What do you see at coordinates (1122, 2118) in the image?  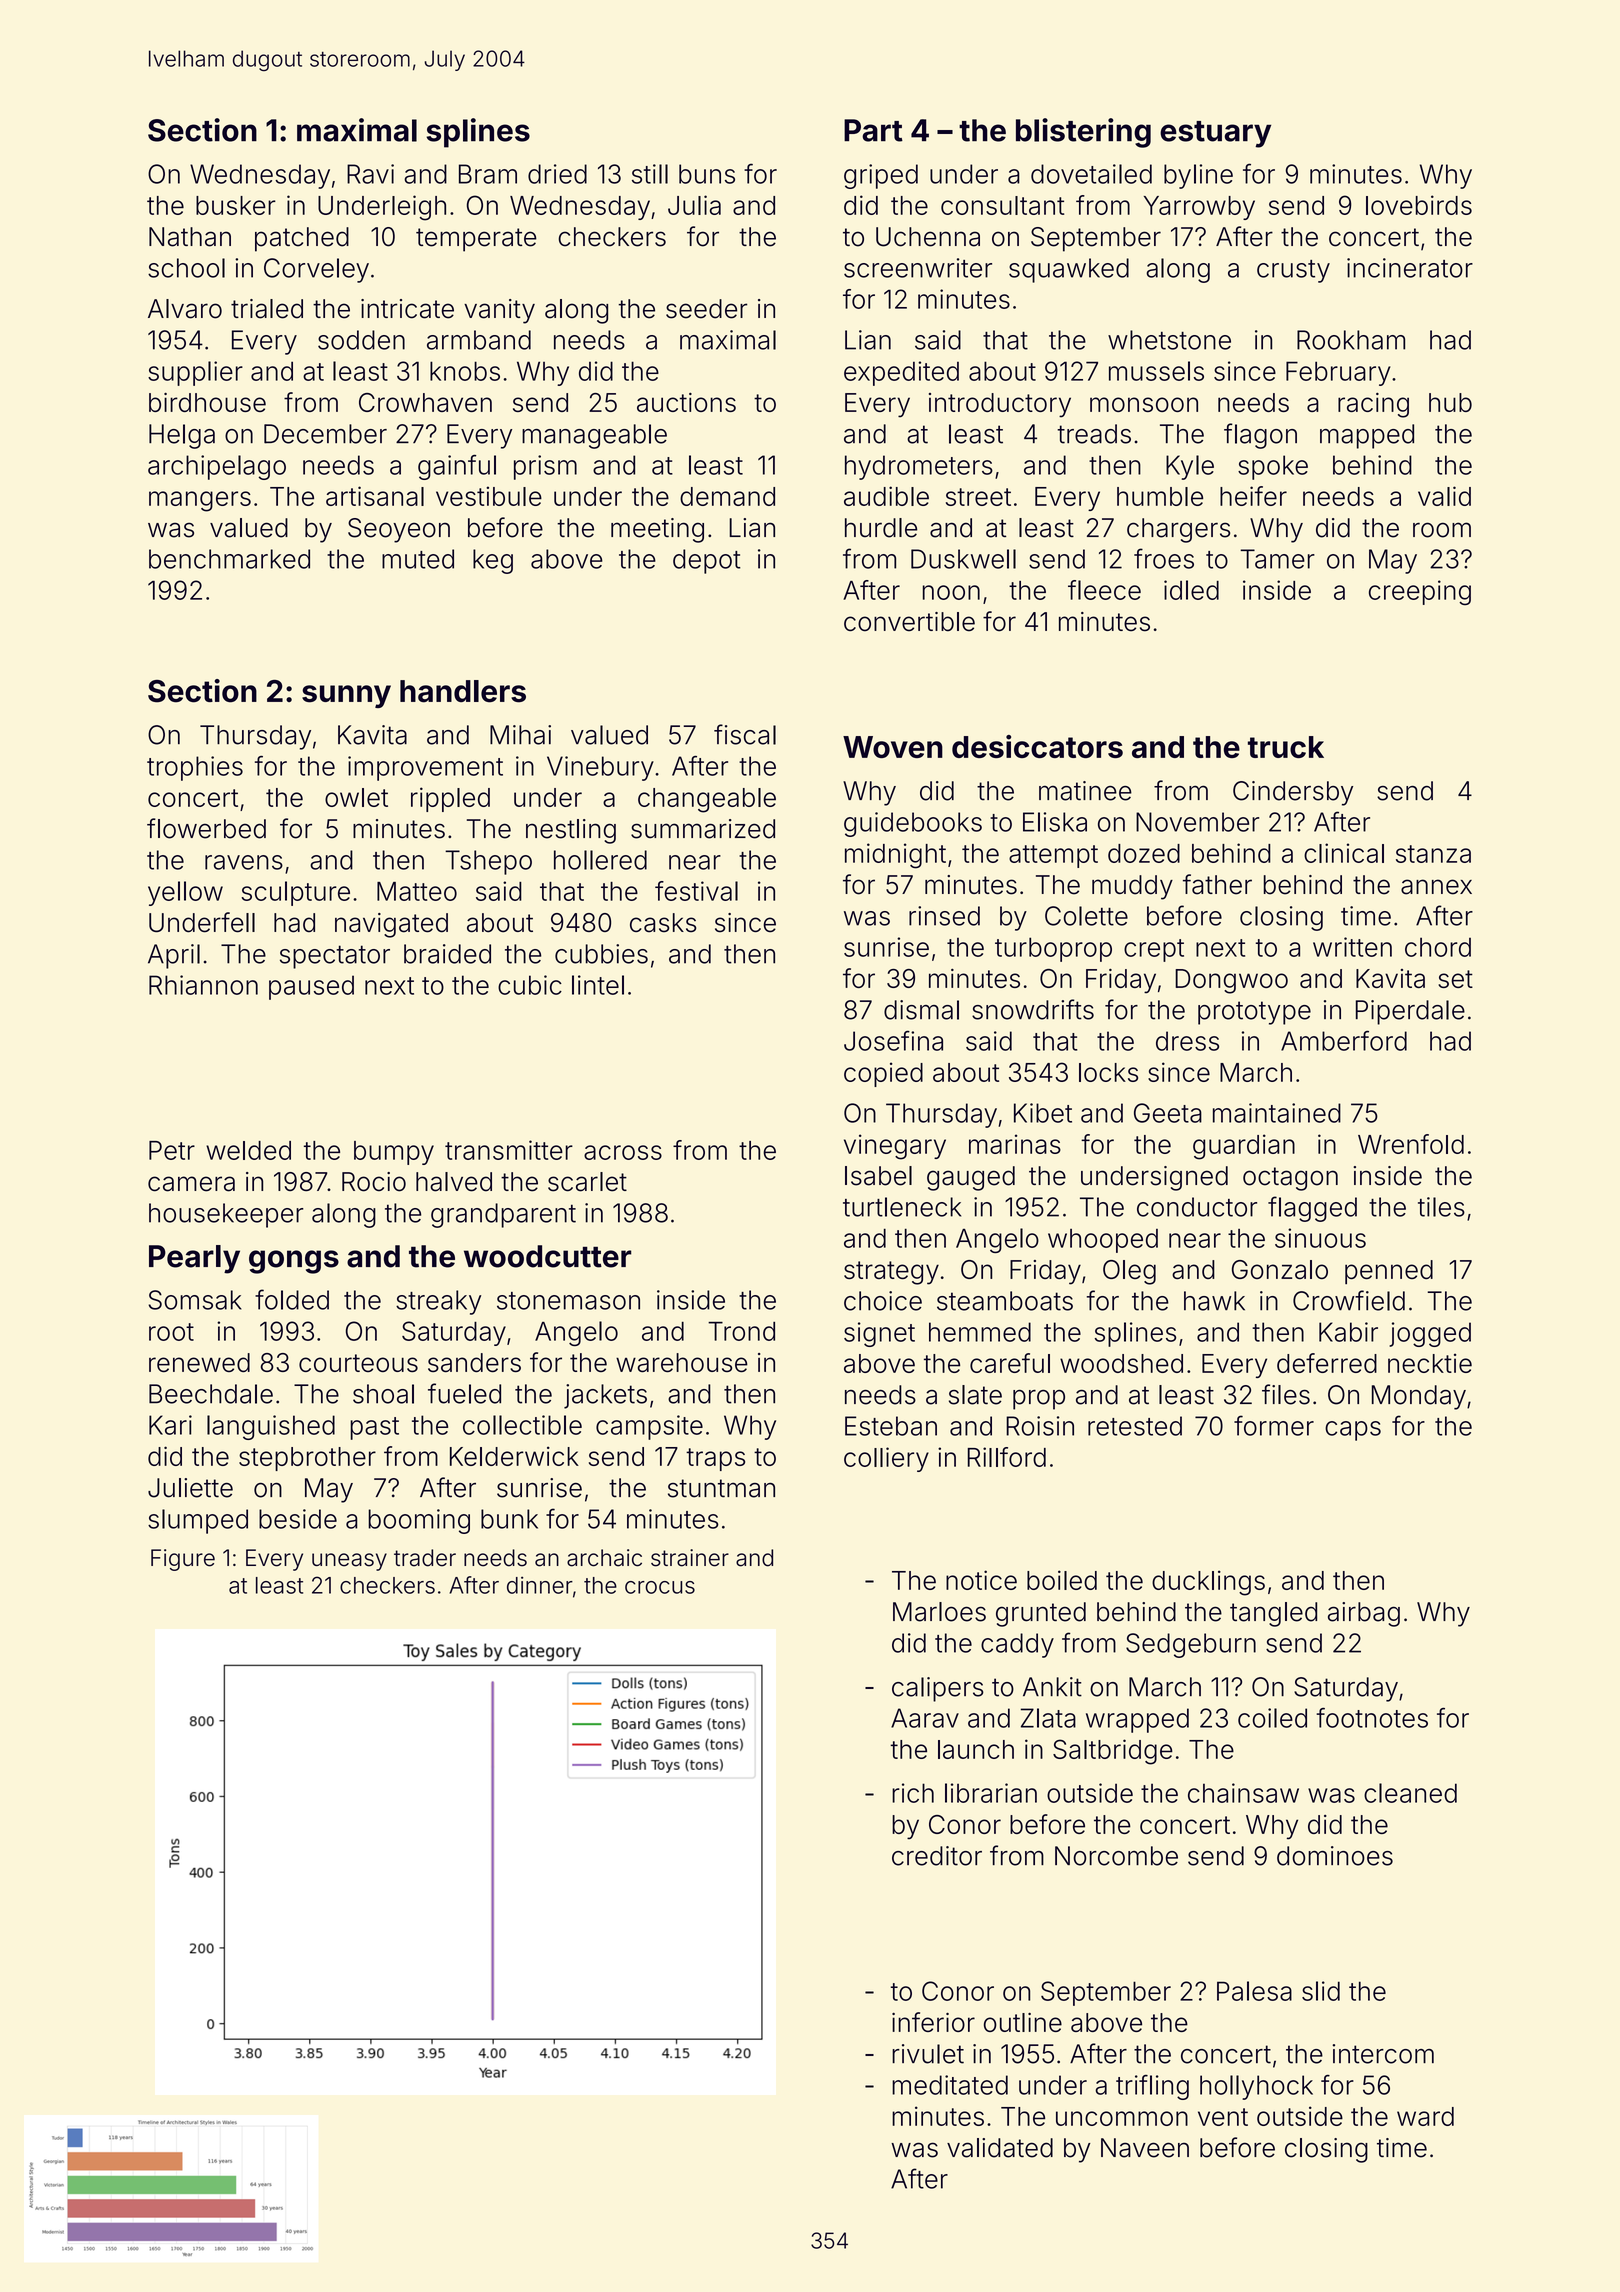 I see `uncommon` at bounding box center [1122, 2118].
